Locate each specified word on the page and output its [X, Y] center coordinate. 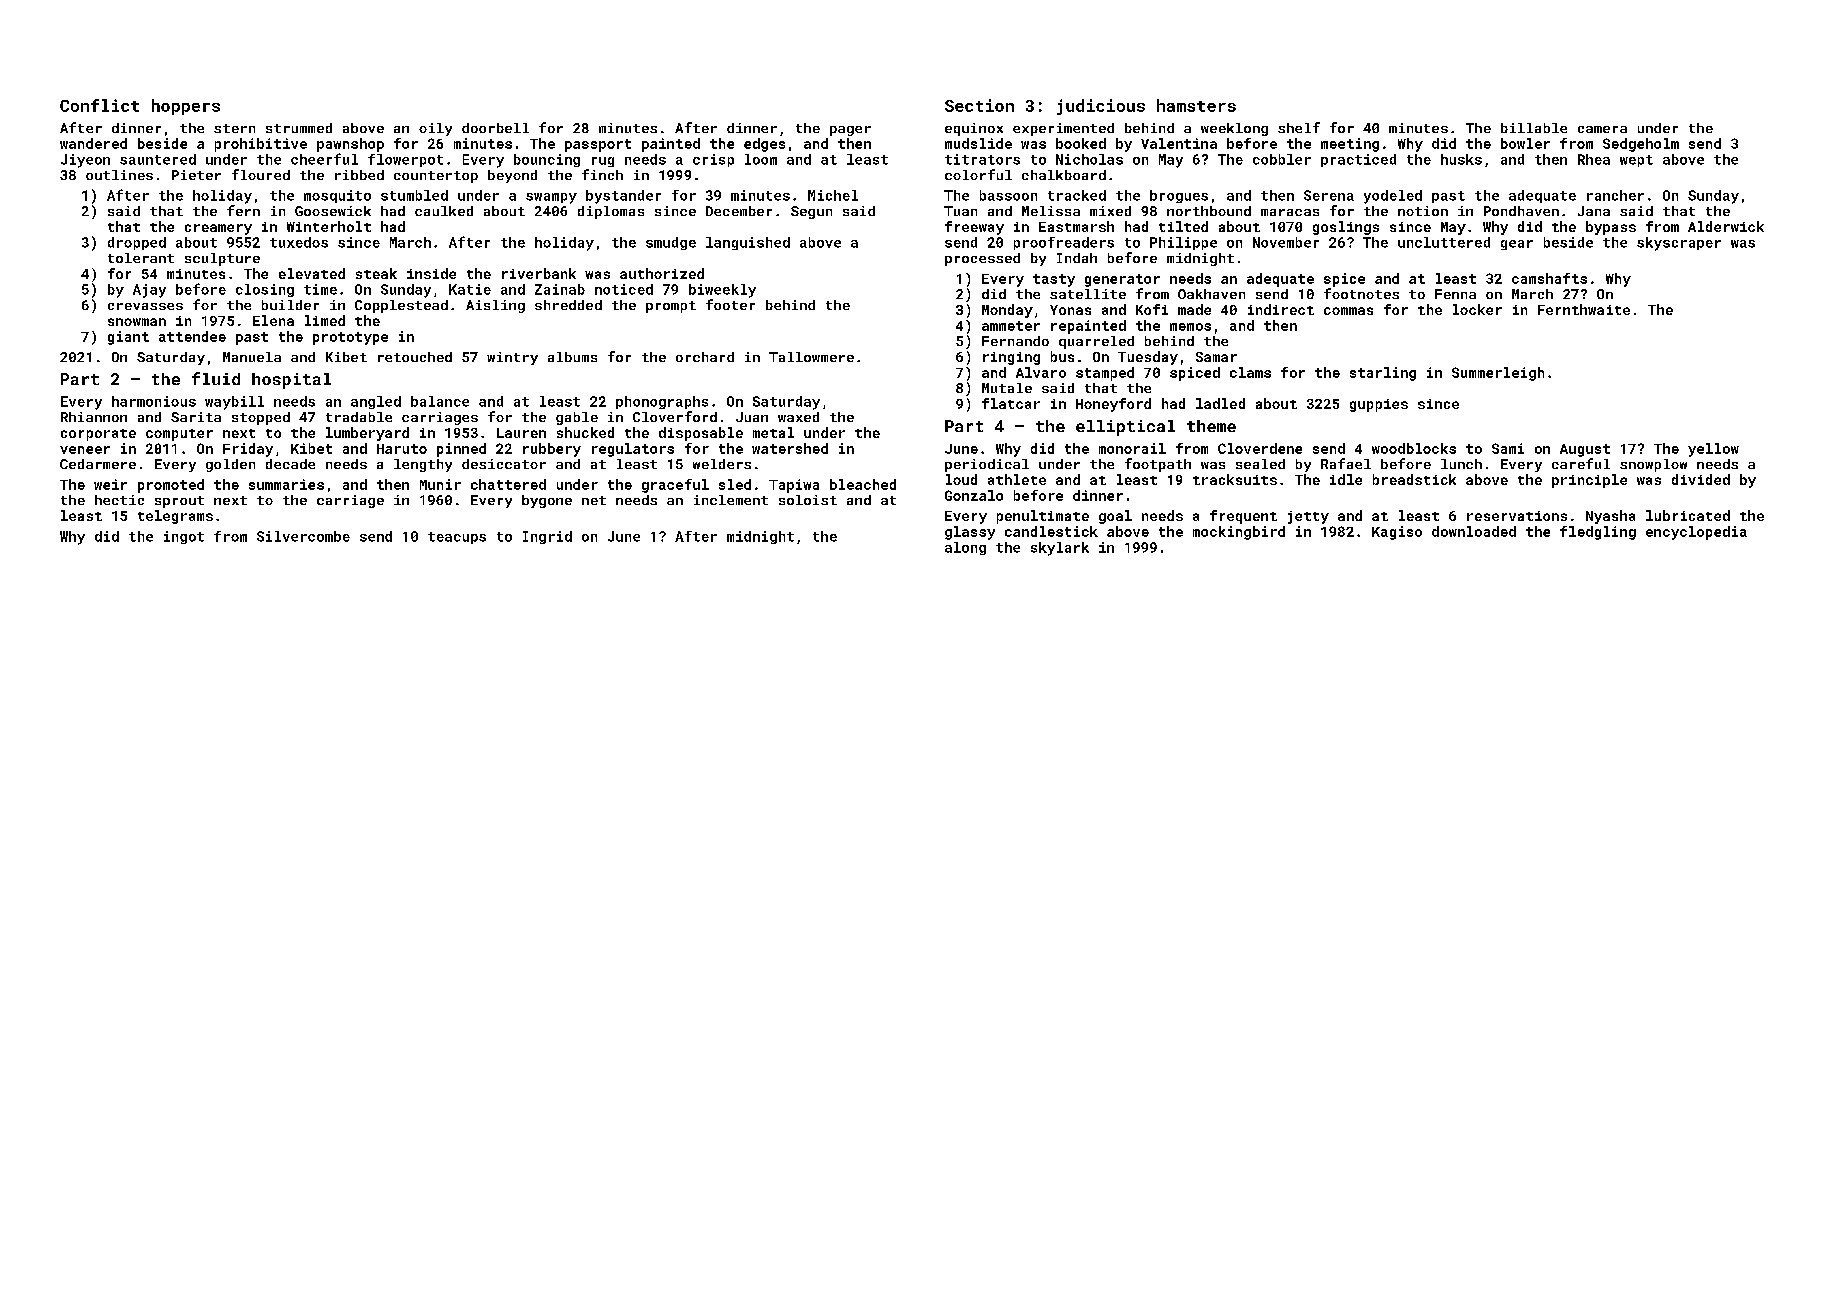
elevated [312, 273]
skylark [1060, 549]
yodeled [1393, 197]
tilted [1183, 226]
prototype [350, 338]
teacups [457, 538]
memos [1190, 327]
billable [1534, 128]
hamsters [1196, 105]
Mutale [1007, 388]
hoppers [186, 107]
